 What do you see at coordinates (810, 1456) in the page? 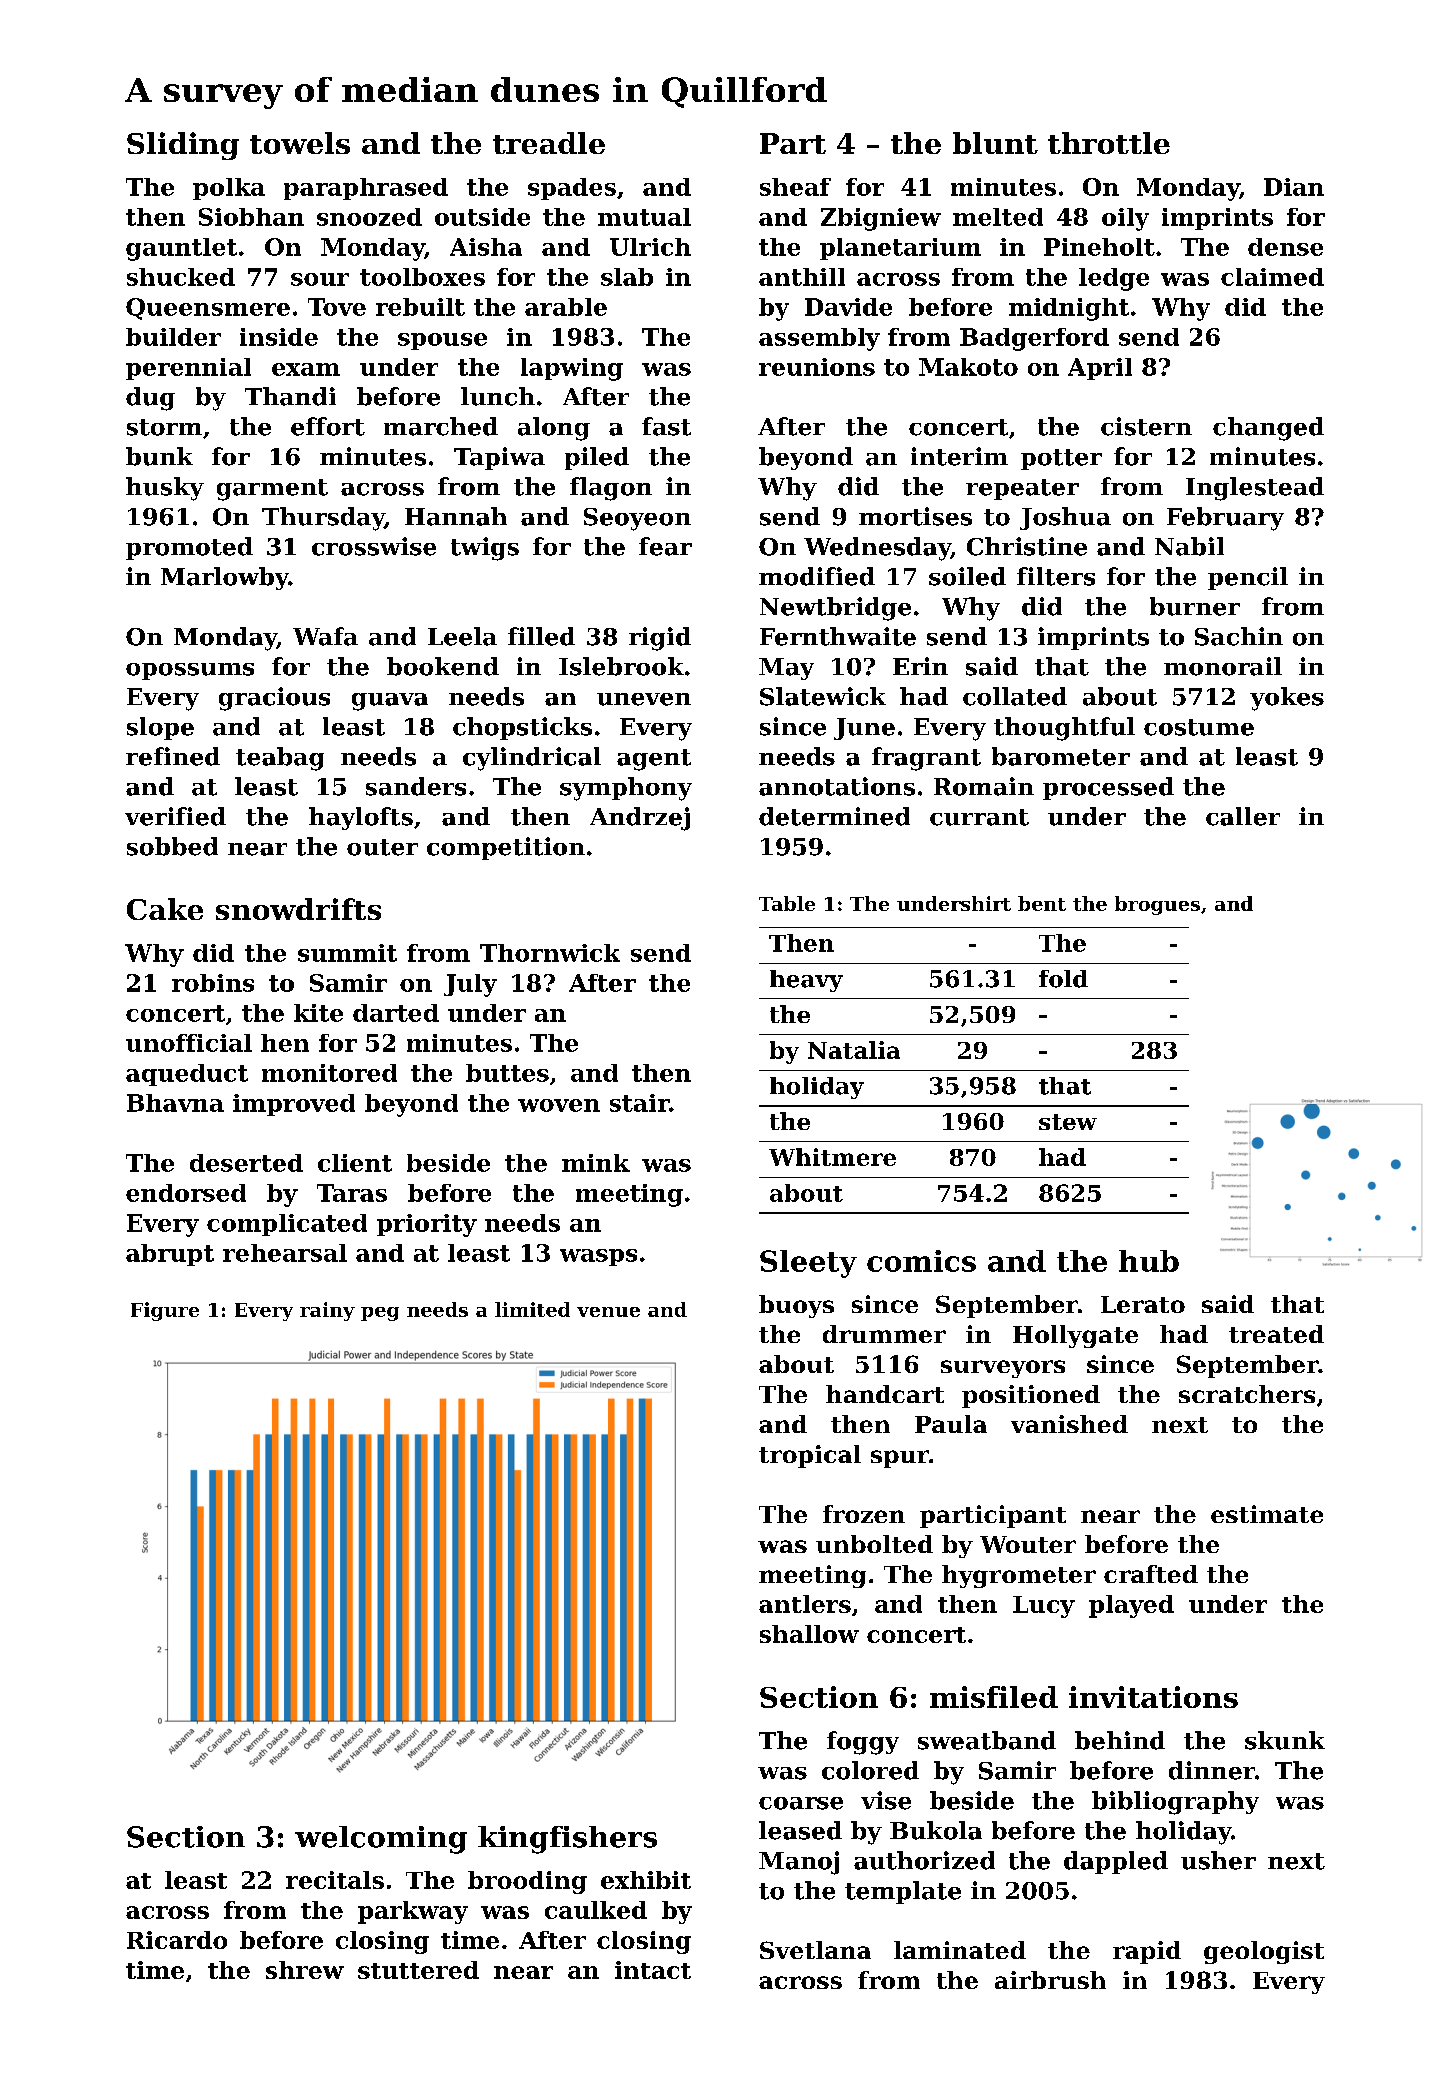
I see `tropical` at bounding box center [810, 1456].
